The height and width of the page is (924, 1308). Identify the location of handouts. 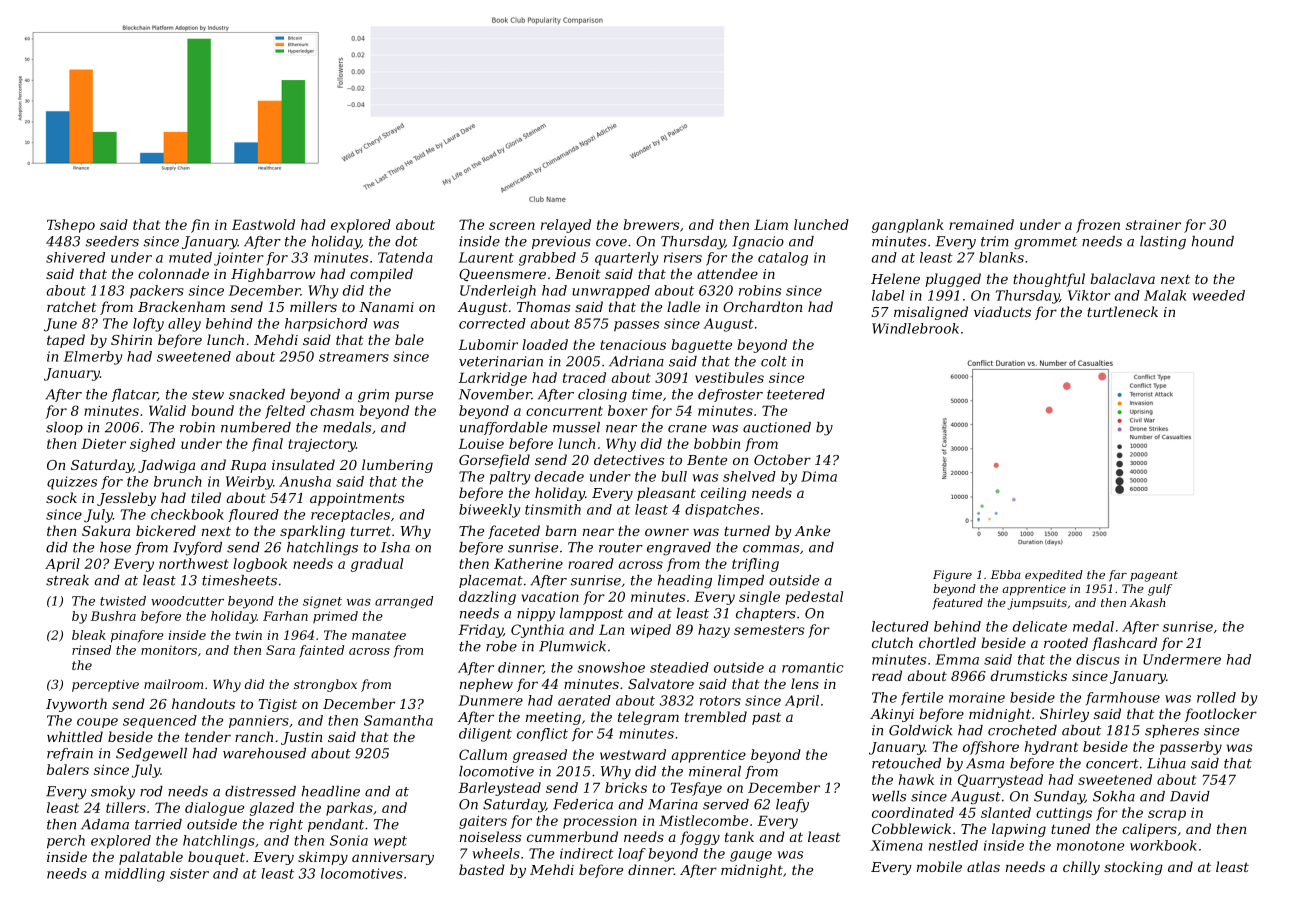
(203, 703).
